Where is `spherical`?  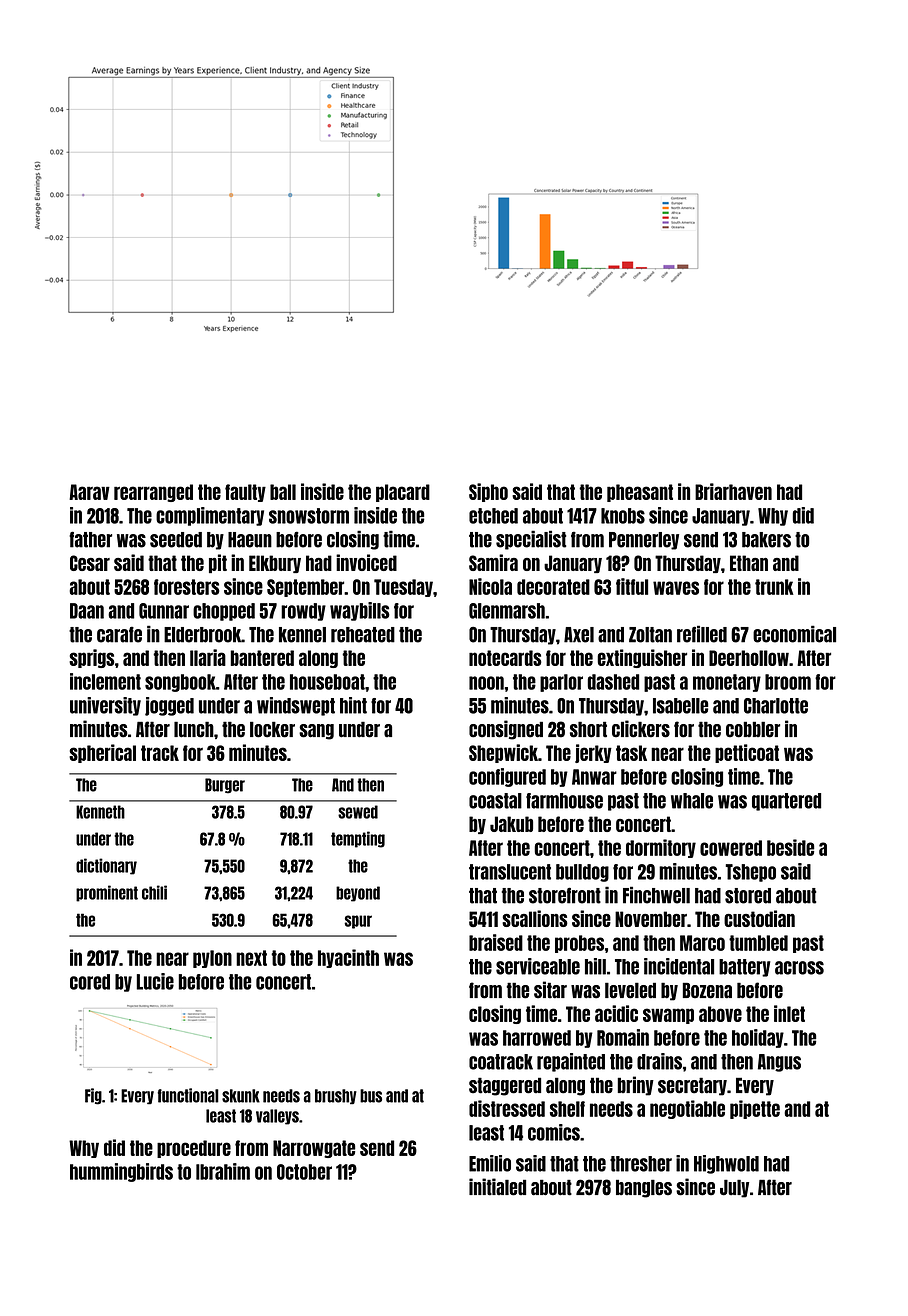
spherical is located at coordinates (102, 753).
